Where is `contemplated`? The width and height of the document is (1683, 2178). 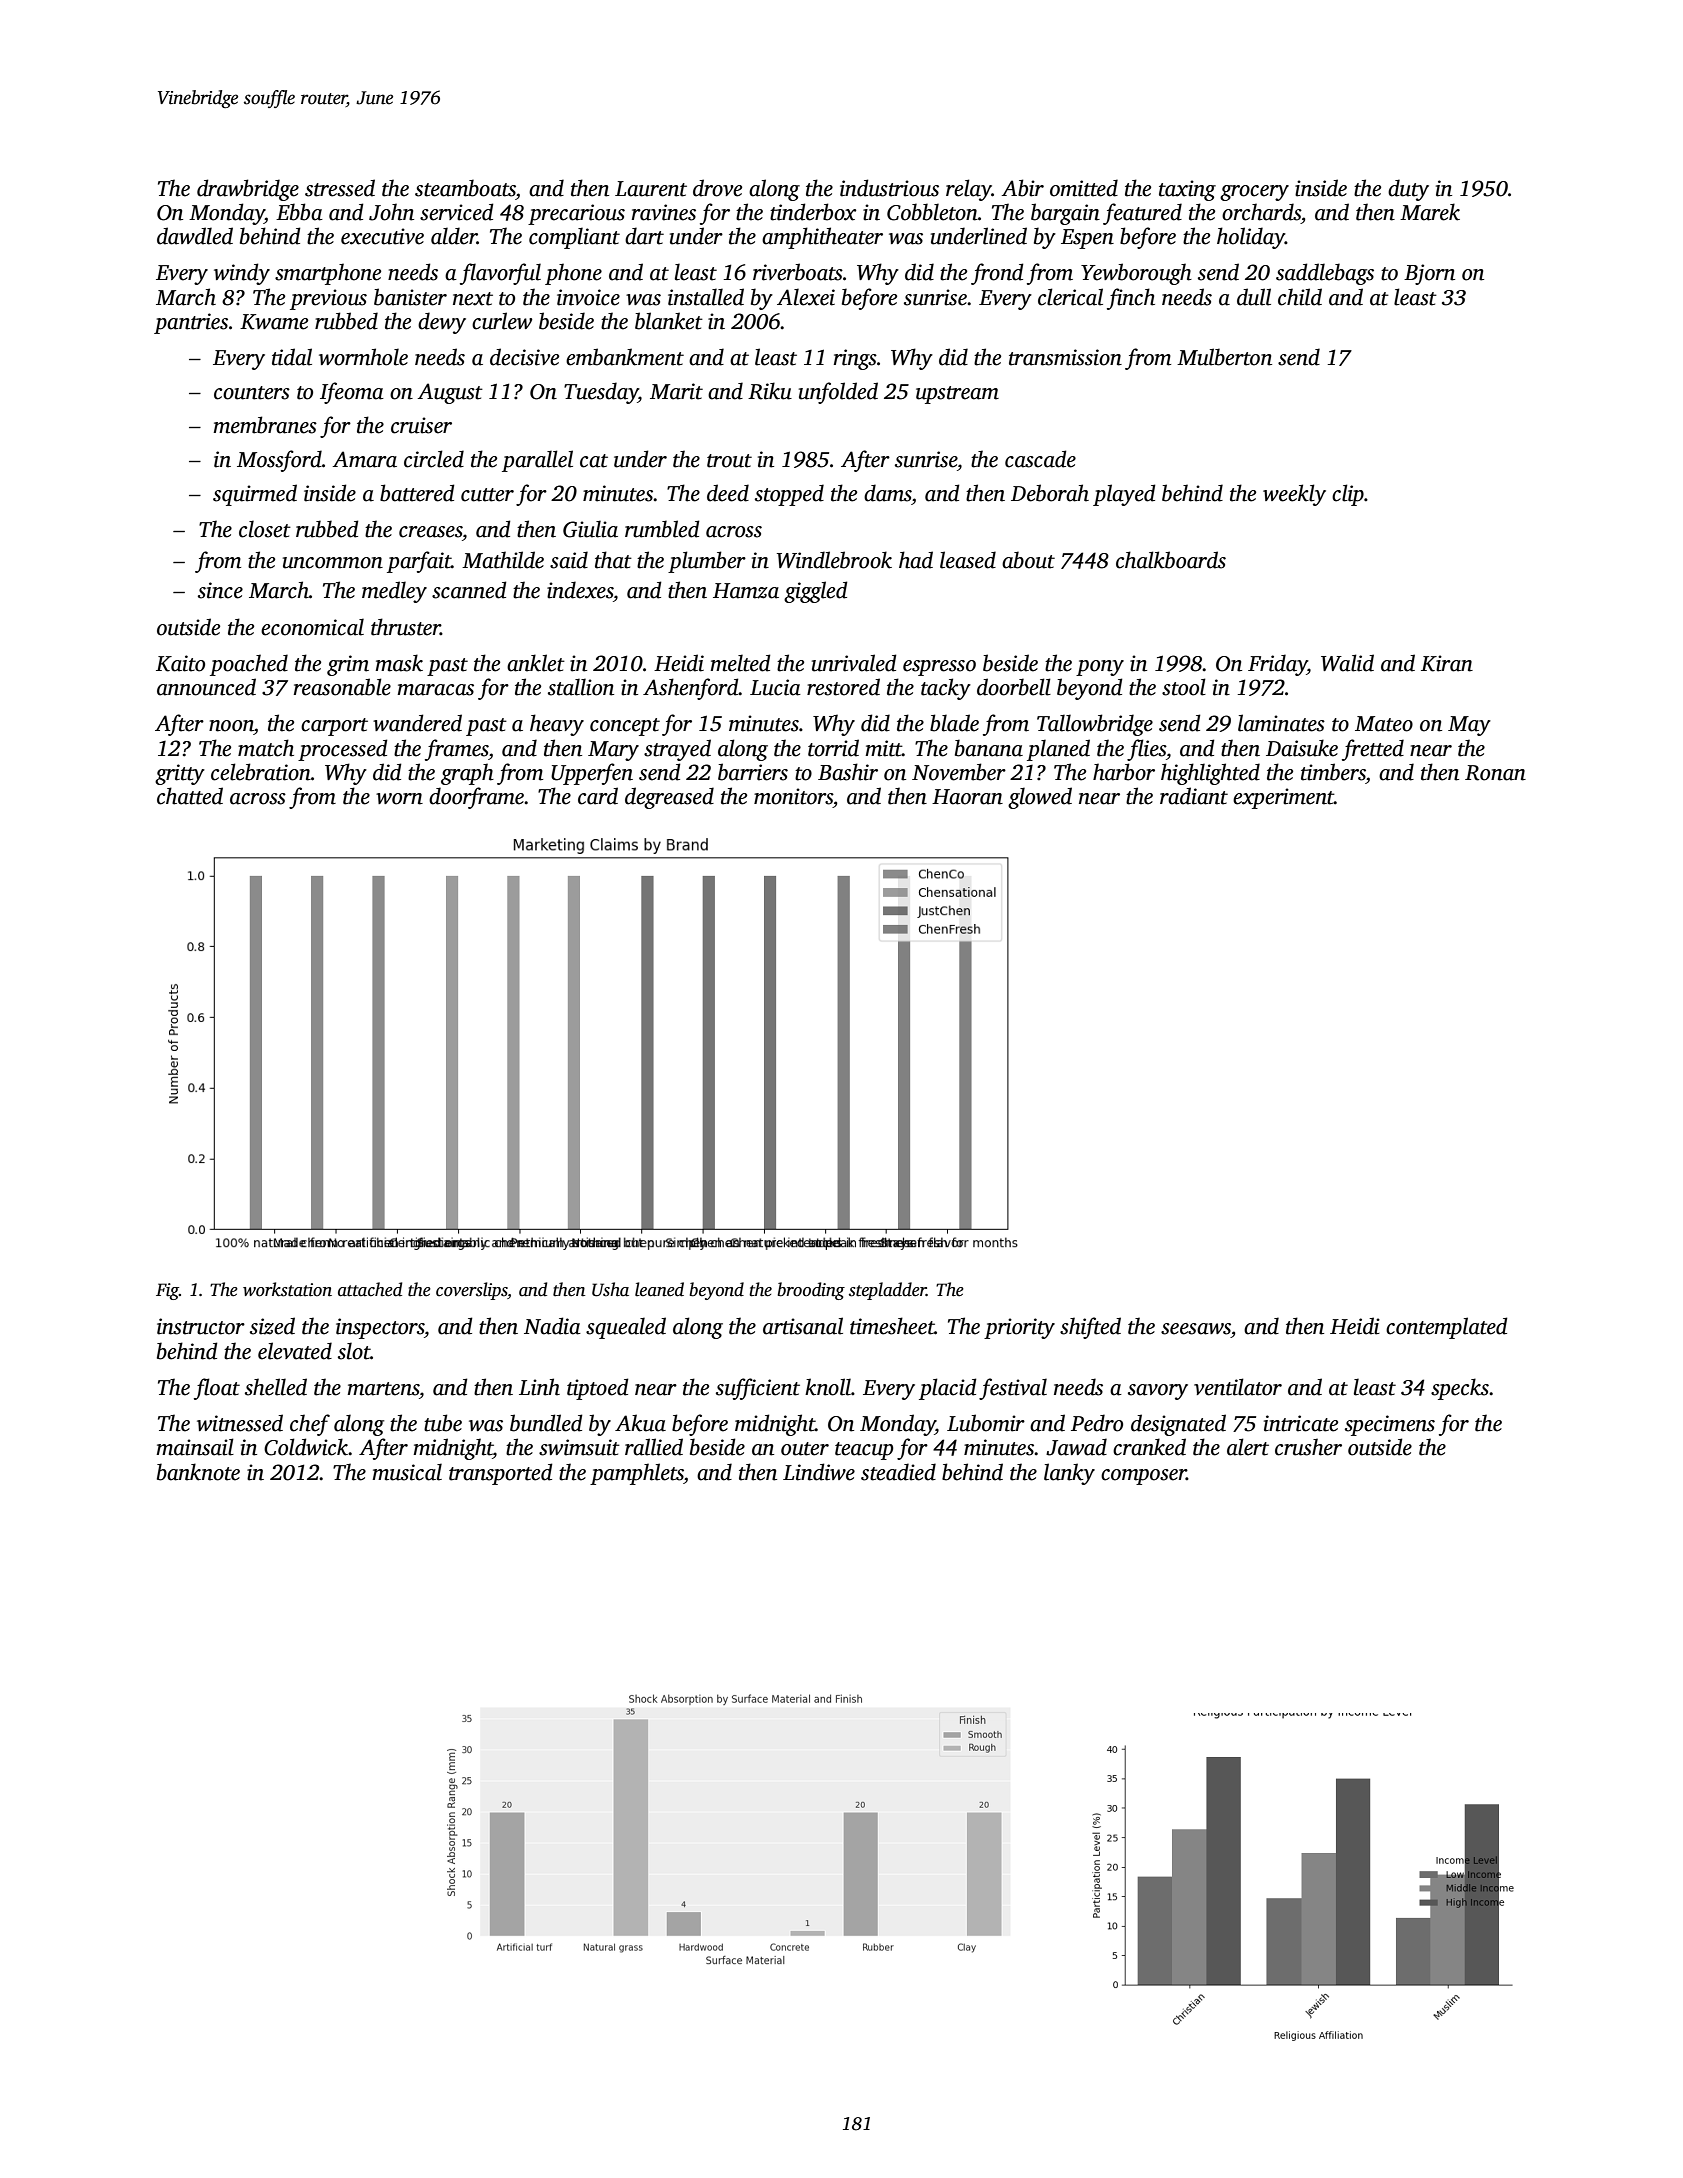 contemplated is located at coordinates (1447, 1328).
